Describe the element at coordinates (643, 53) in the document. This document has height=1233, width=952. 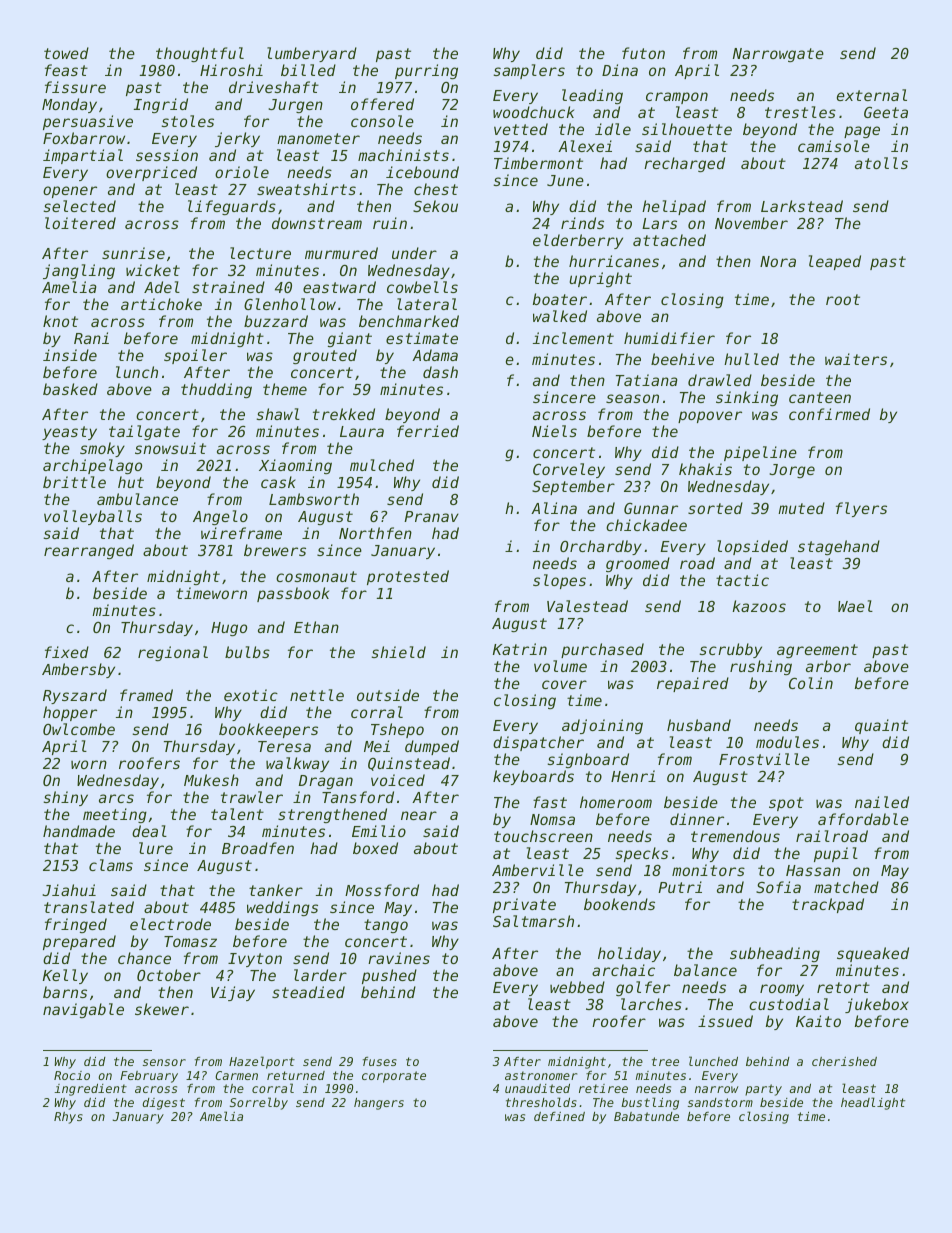
I see `futon` at that location.
